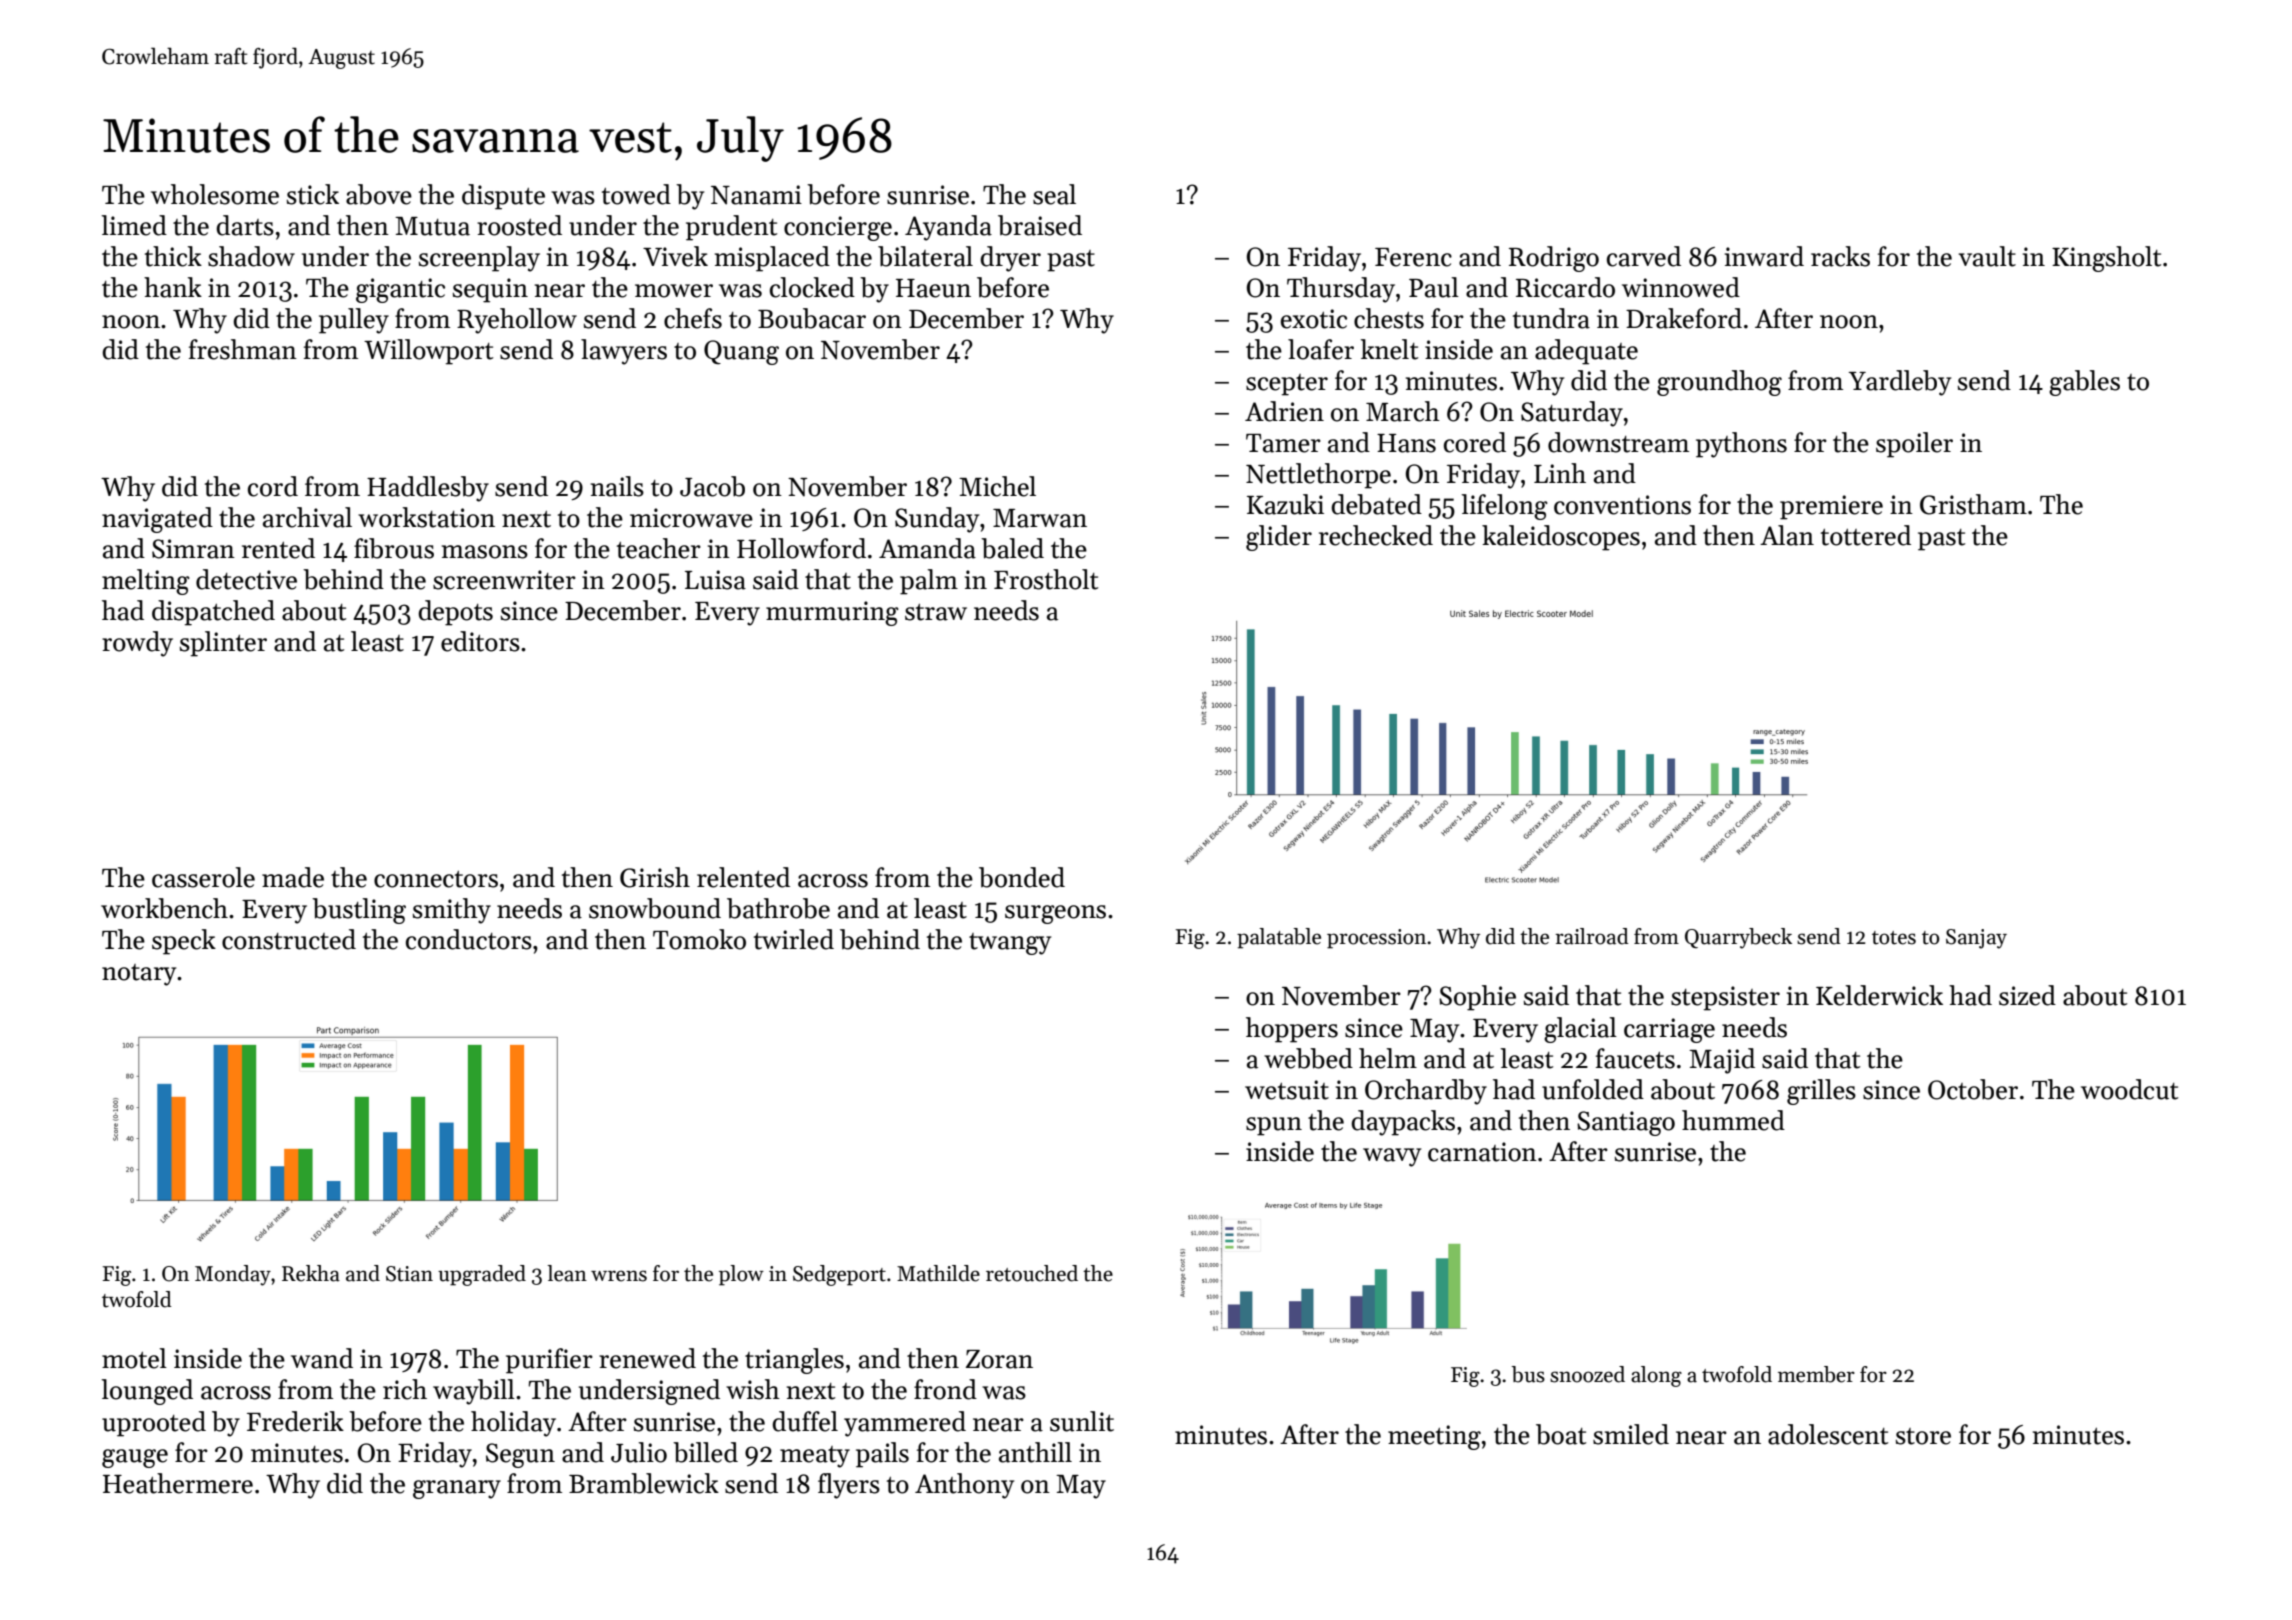 The width and height of the image is (2292, 1620). What do you see at coordinates (203, 877) in the image?
I see `casserole` at bounding box center [203, 877].
